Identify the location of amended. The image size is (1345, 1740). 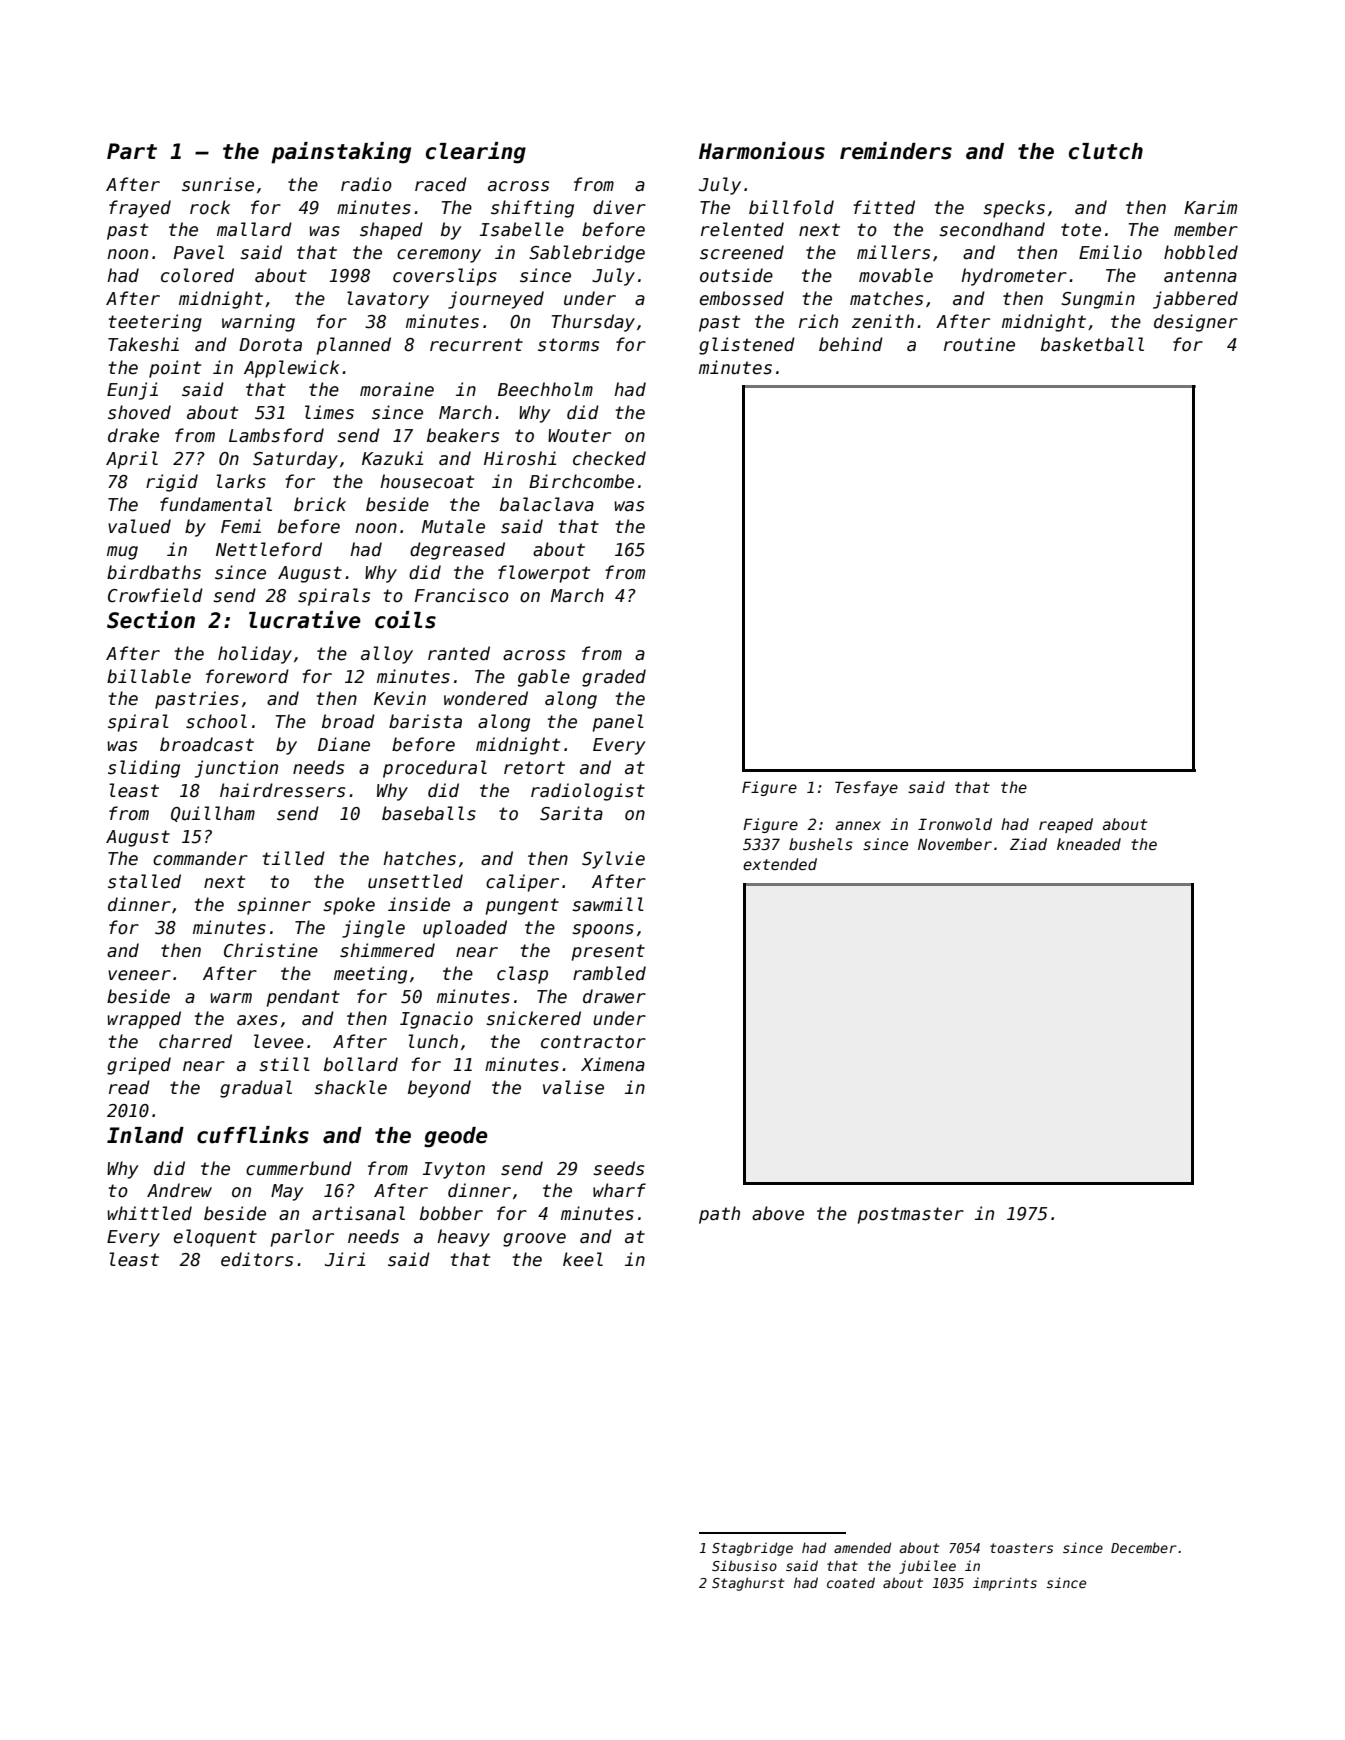
(862, 1547).
